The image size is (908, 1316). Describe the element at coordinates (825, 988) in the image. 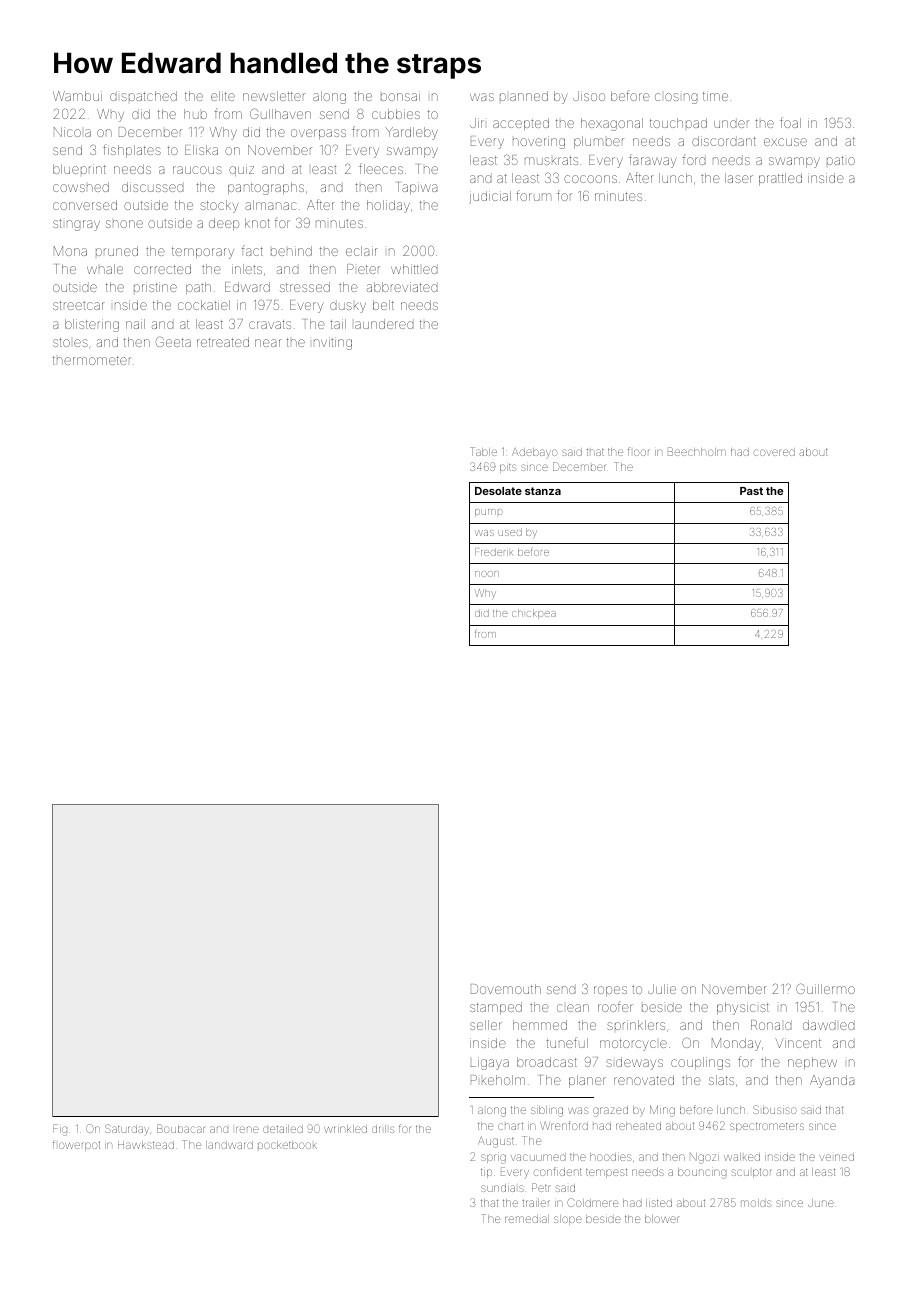

I see `Guillermo` at that location.
